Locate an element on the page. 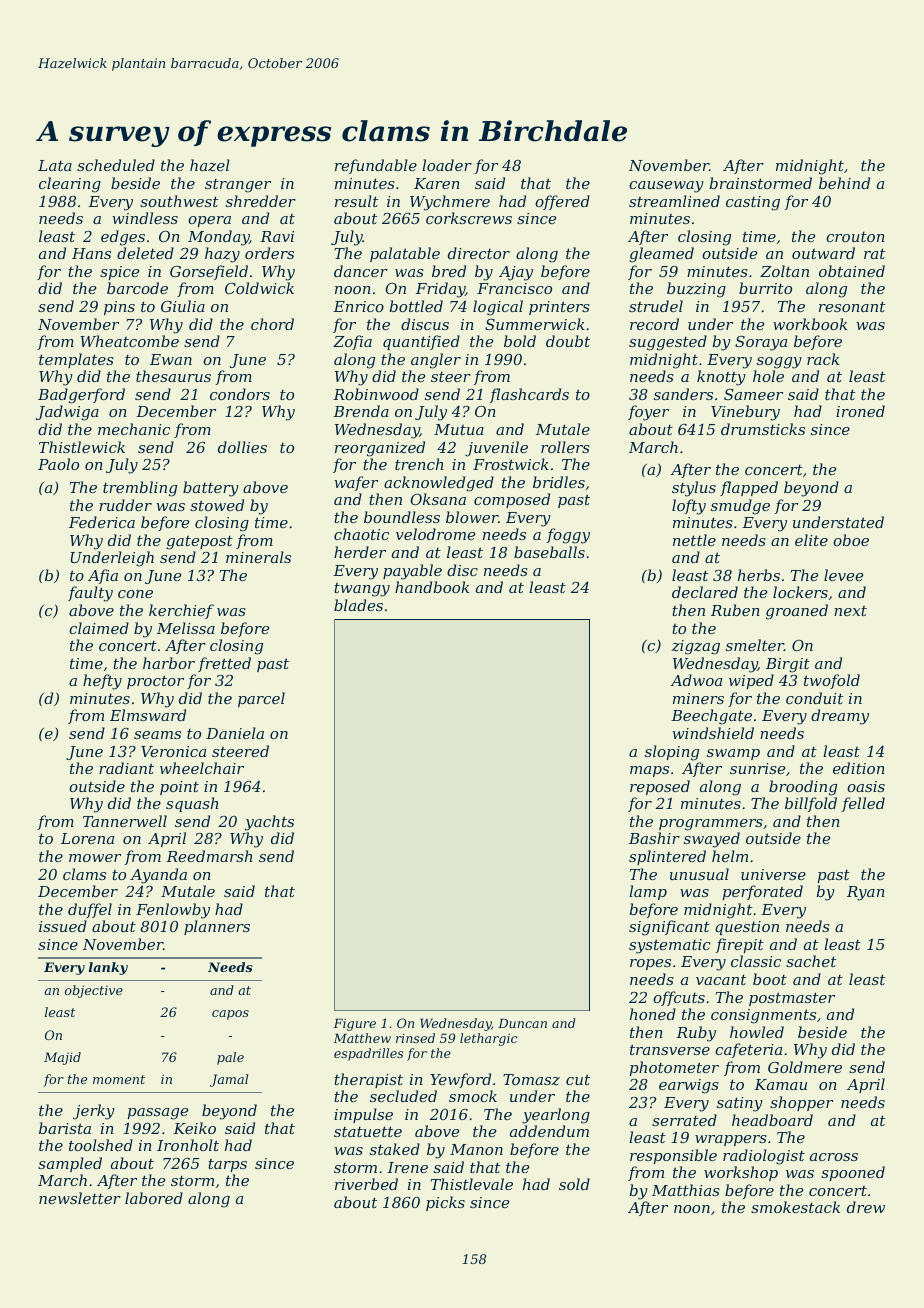  mower is located at coordinates (95, 858).
